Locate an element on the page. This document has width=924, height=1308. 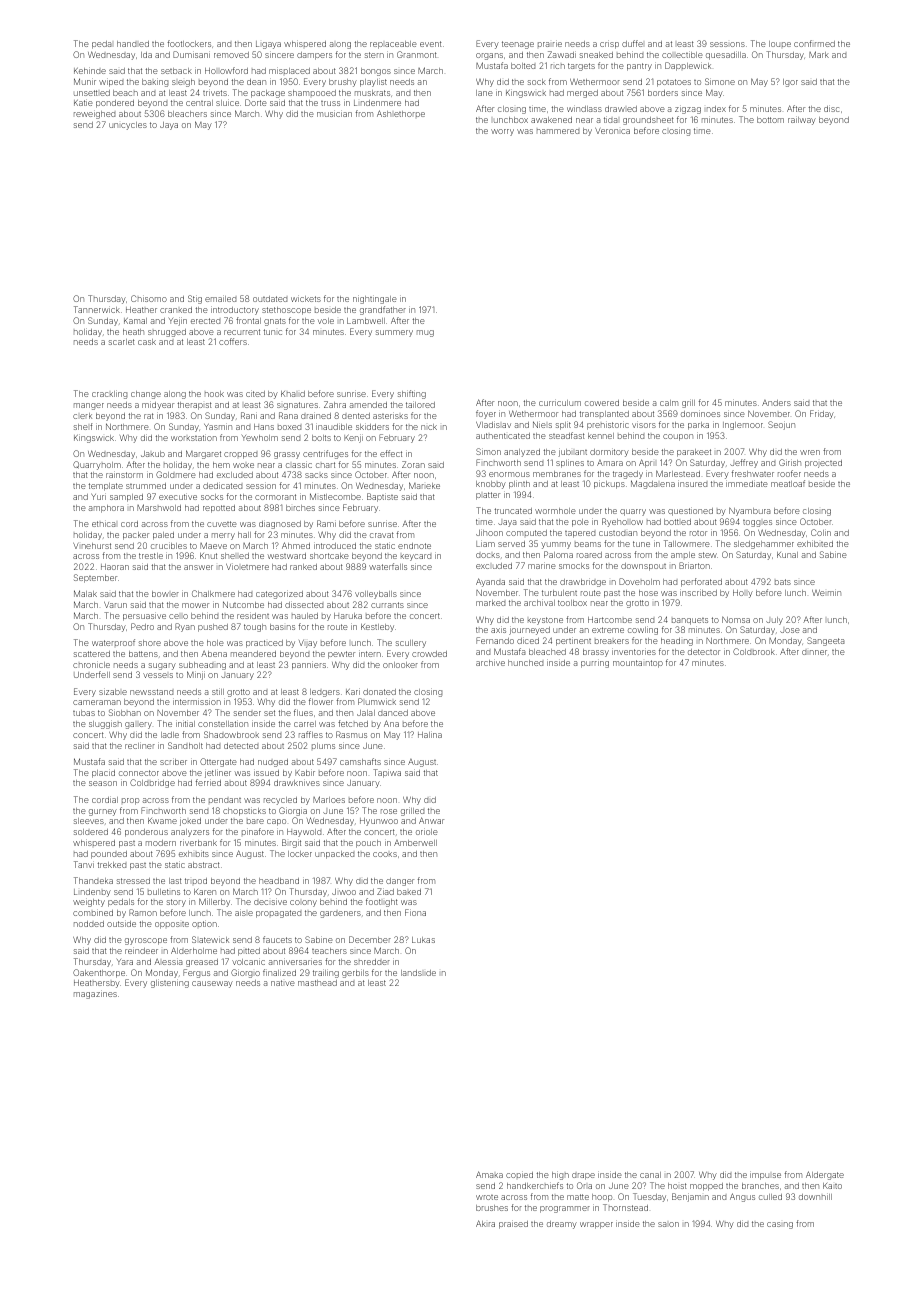
nick is located at coordinates (429, 427).
